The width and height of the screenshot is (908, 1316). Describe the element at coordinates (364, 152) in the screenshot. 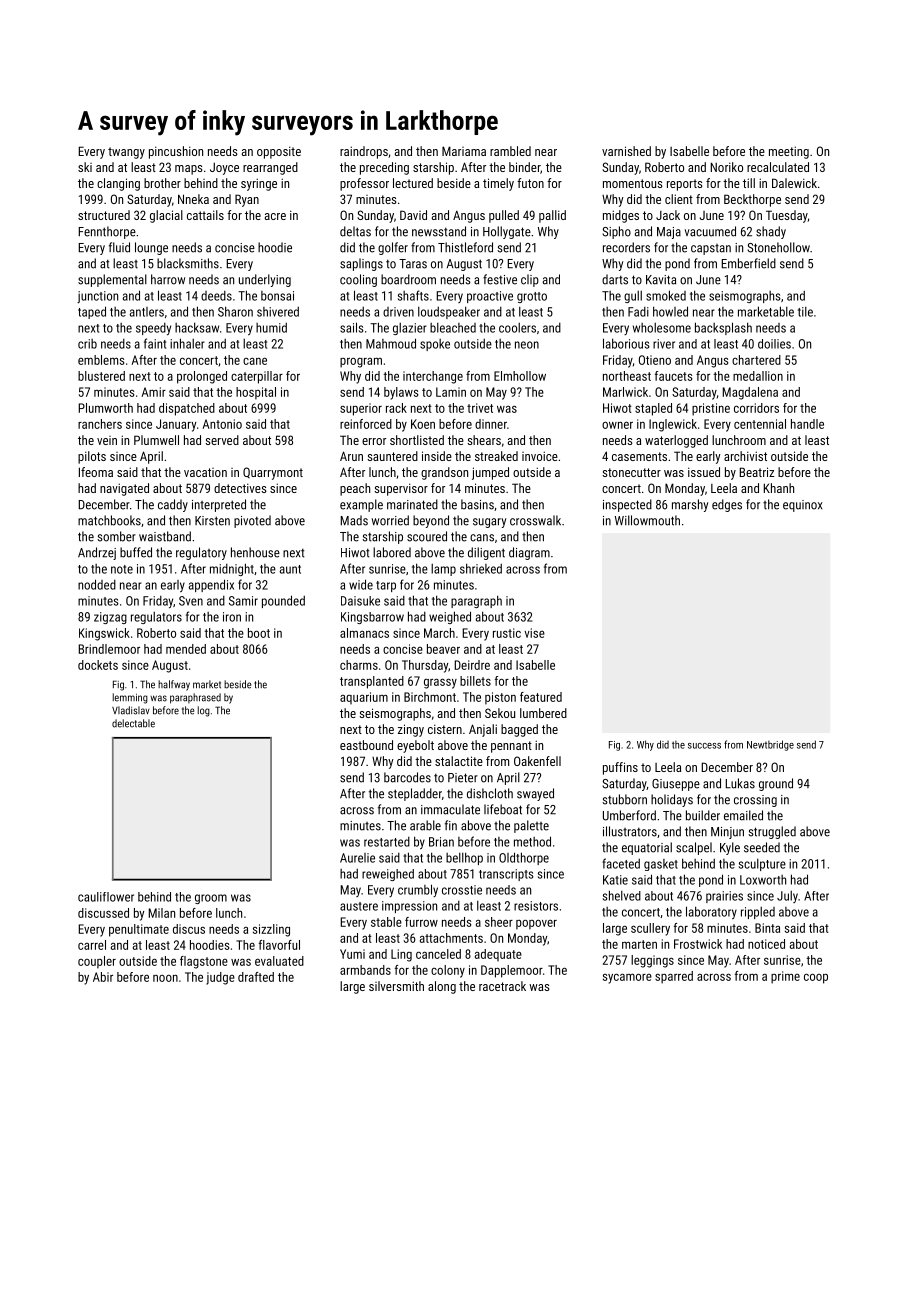

I see `raindrops` at that location.
